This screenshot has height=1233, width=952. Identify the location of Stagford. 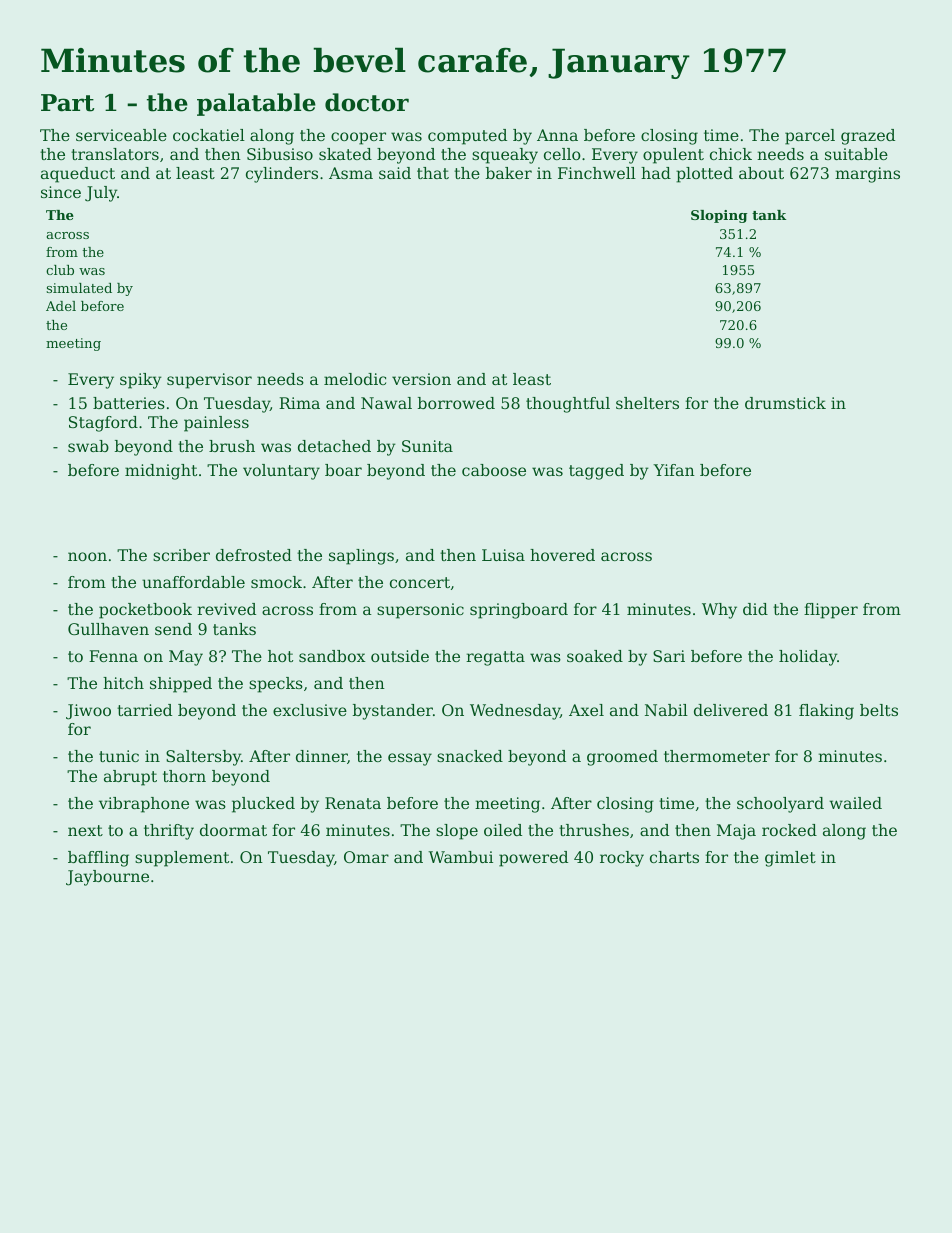
(103, 424).
